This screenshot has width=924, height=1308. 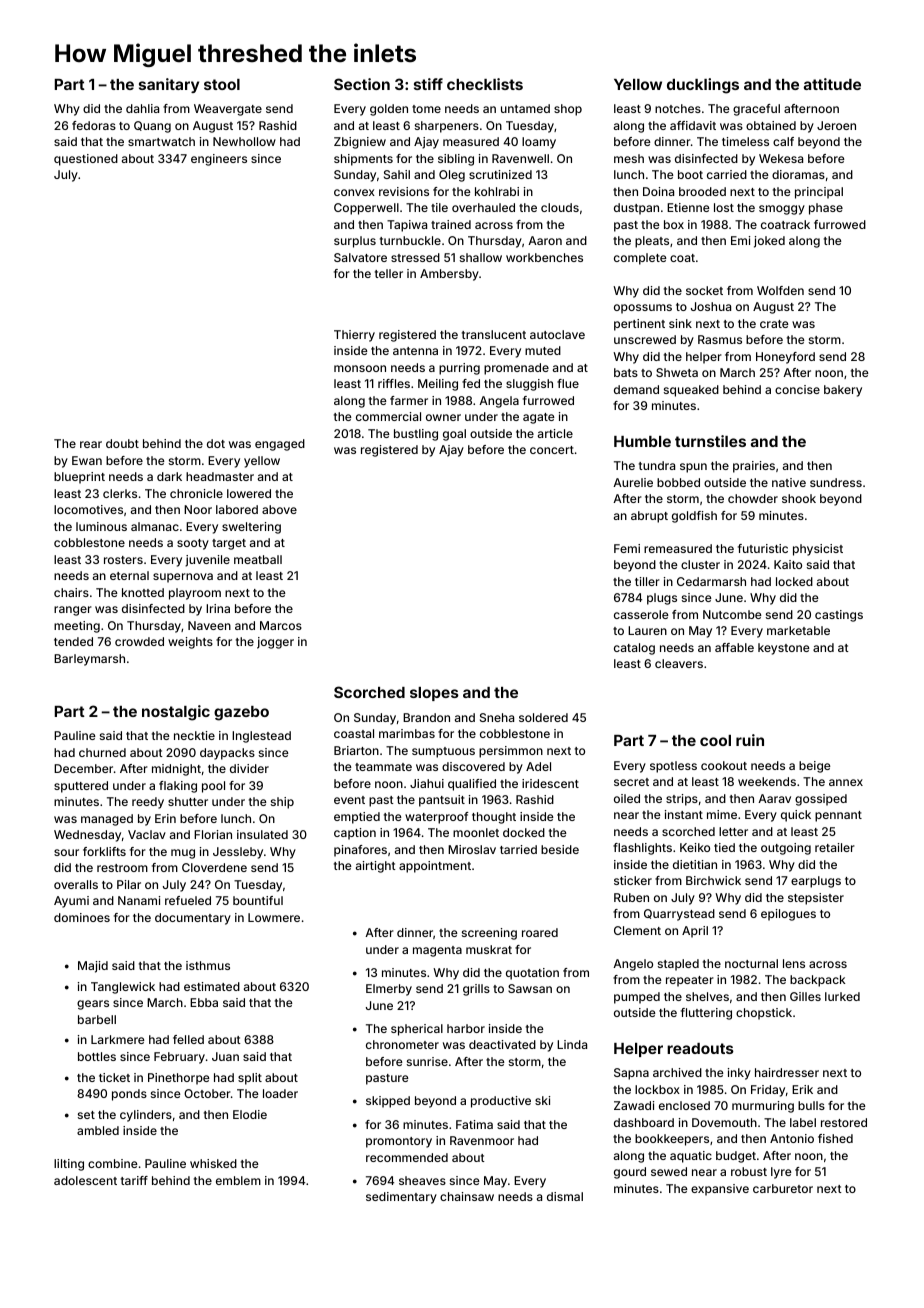 What do you see at coordinates (767, 781) in the screenshot?
I see `weekends` at bounding box center [767, 781].
